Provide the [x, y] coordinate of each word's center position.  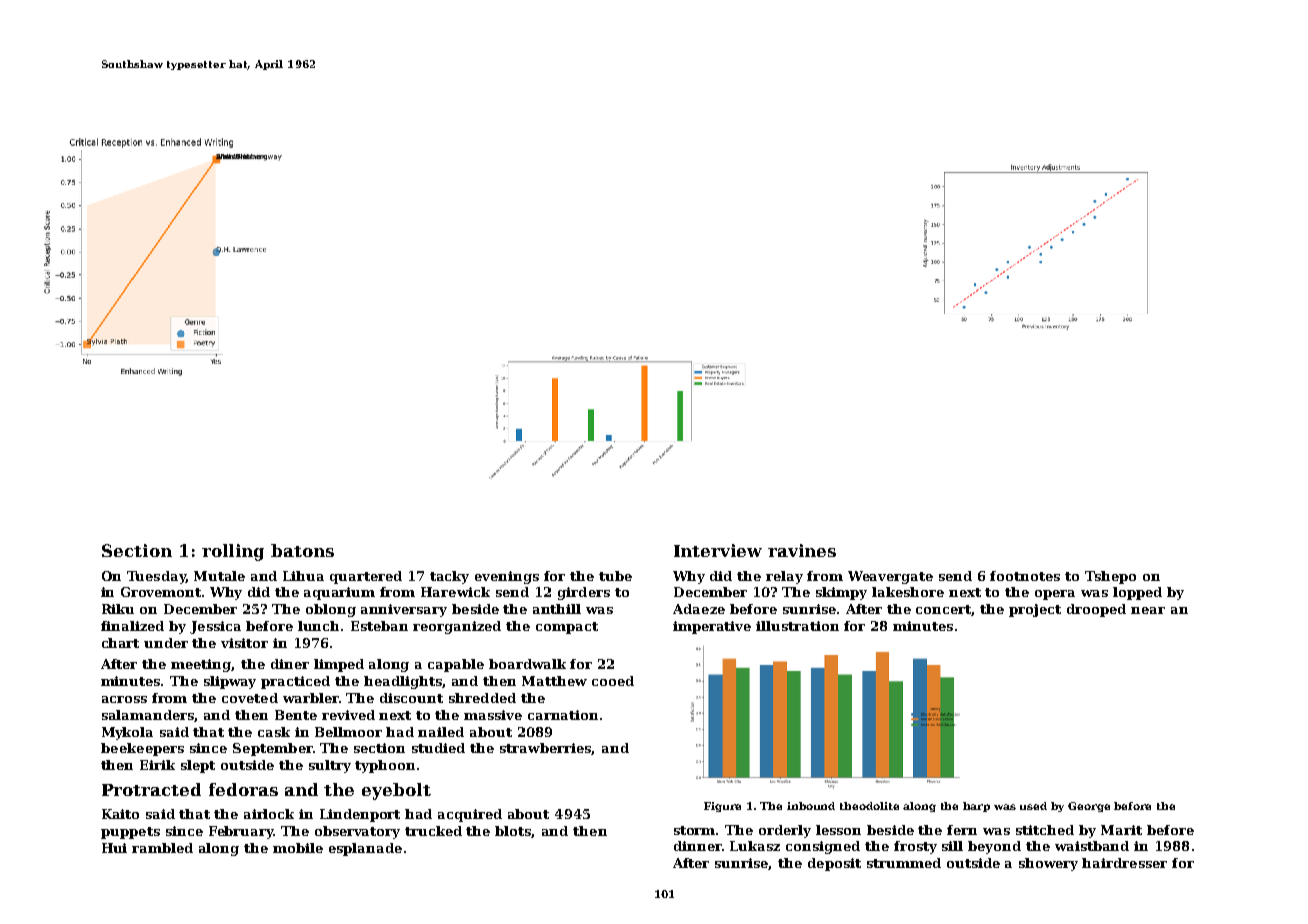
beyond [994, 847]
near [1148, 610]
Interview [718, 550]
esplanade [365, 849]
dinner [698, 846]
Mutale [219, 576]
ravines [802, 550]
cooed [613, 681]
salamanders [148, 716]
